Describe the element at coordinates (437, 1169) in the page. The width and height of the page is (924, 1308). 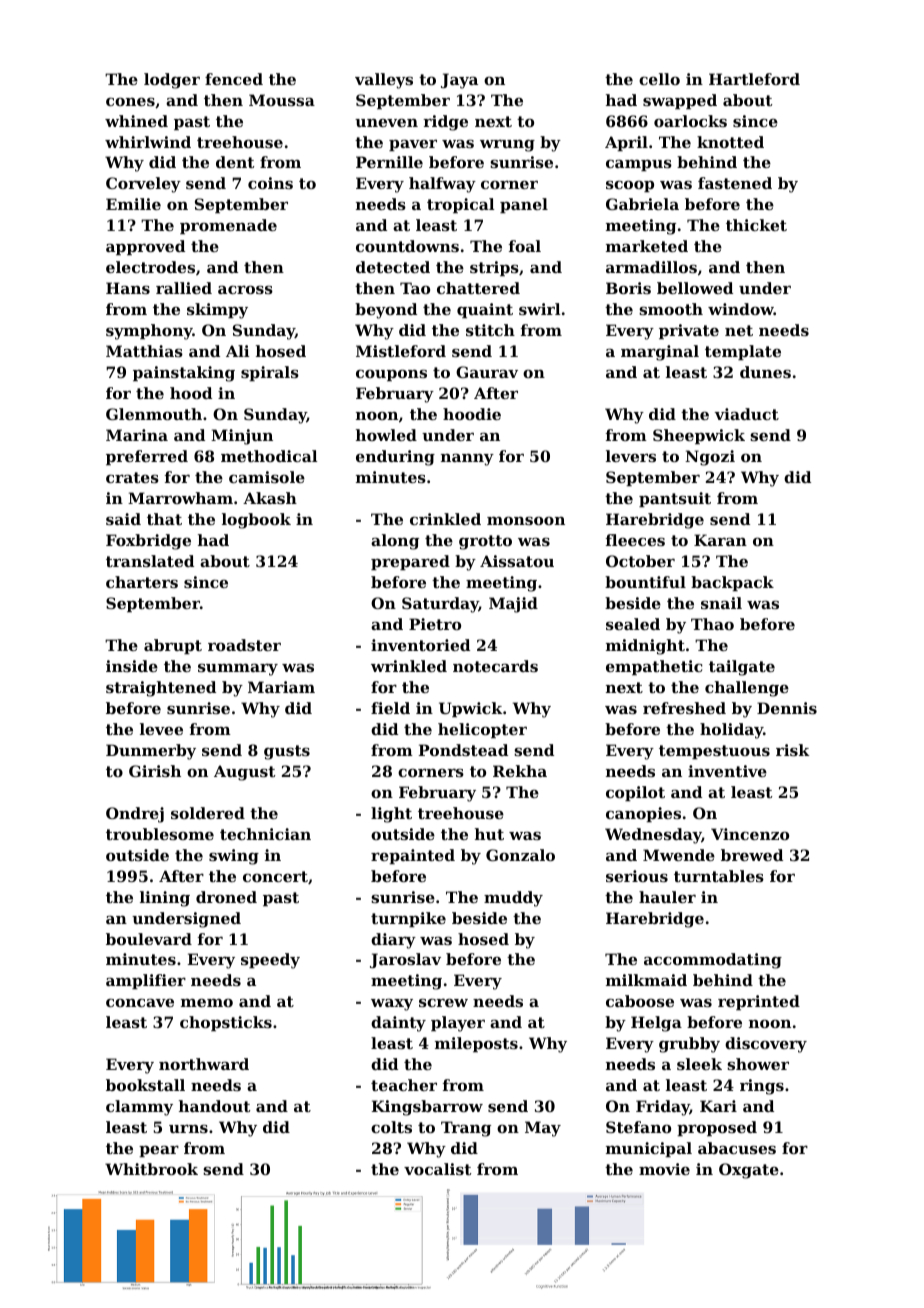
I see `vocalist` at that location.
